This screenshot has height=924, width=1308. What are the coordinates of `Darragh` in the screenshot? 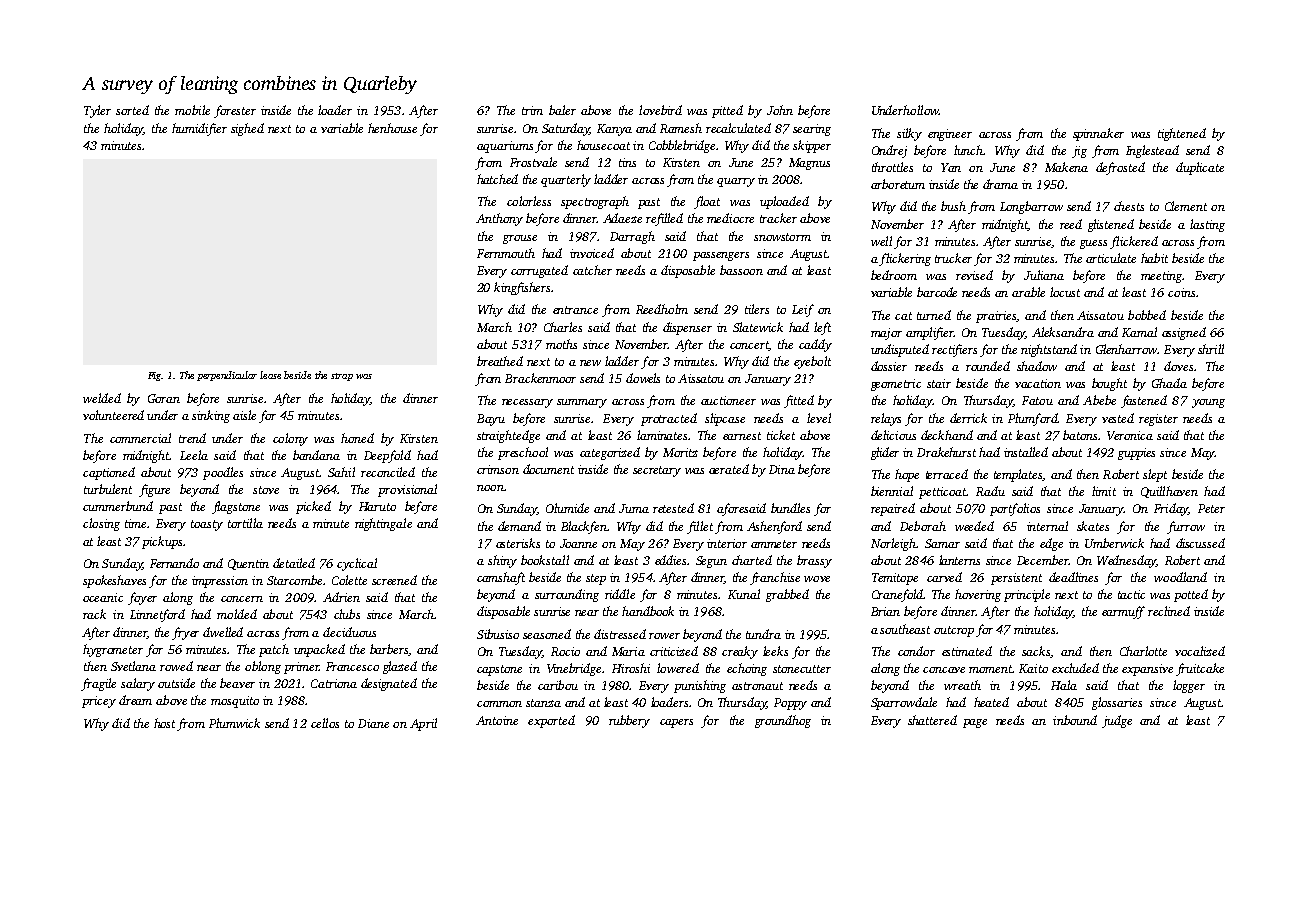 It's located at (632, 237).
